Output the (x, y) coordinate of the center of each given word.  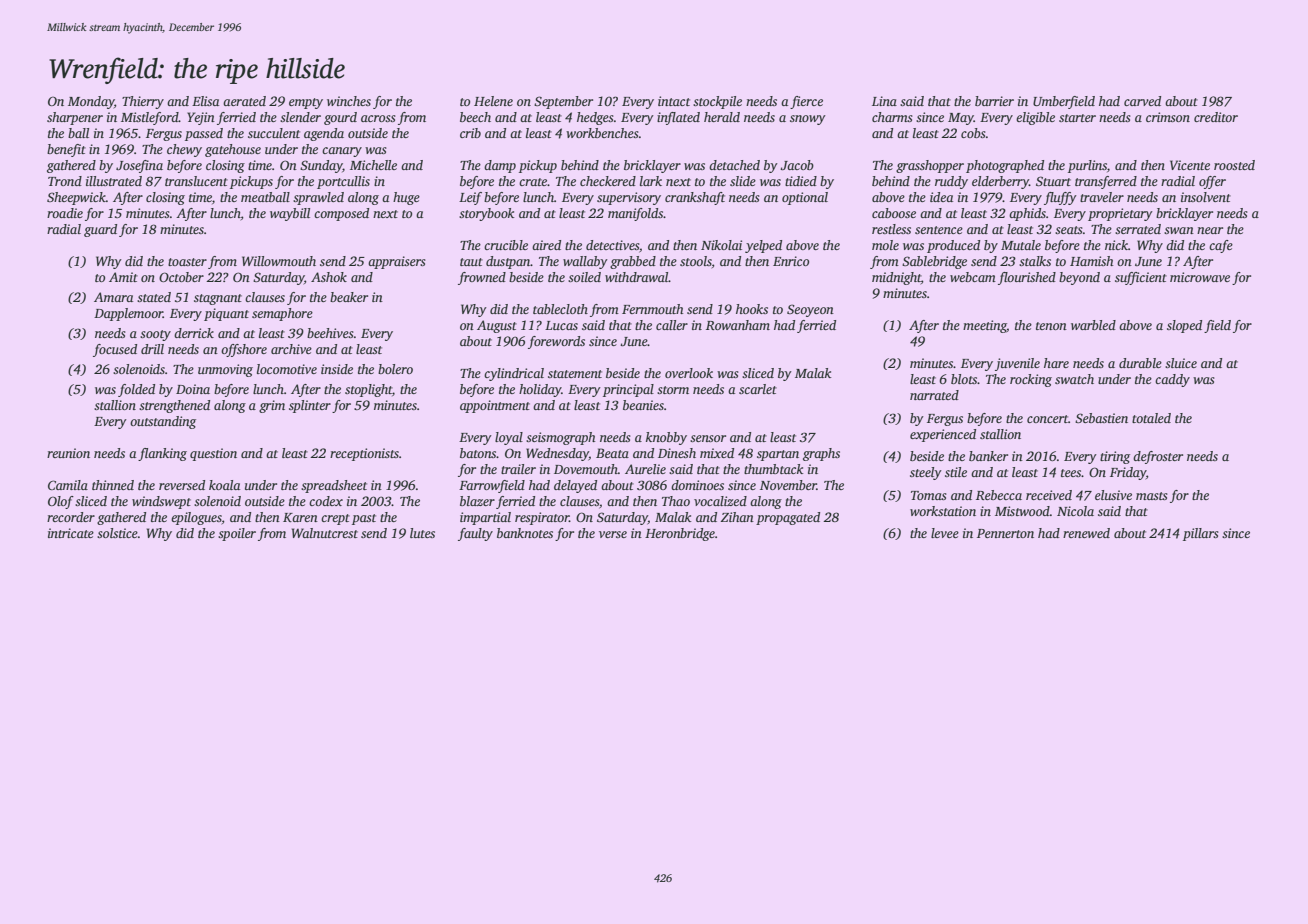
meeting (985, 326)
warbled (1093, 325)
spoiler (237, 534)
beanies (643, 405)
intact (674, 101)
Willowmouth (279, 261)
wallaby (585, 262)
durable (1140, 363)
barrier (994, 101)
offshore (244, 350)
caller (672, 325)
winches (349, 101)
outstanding (163, 422)
